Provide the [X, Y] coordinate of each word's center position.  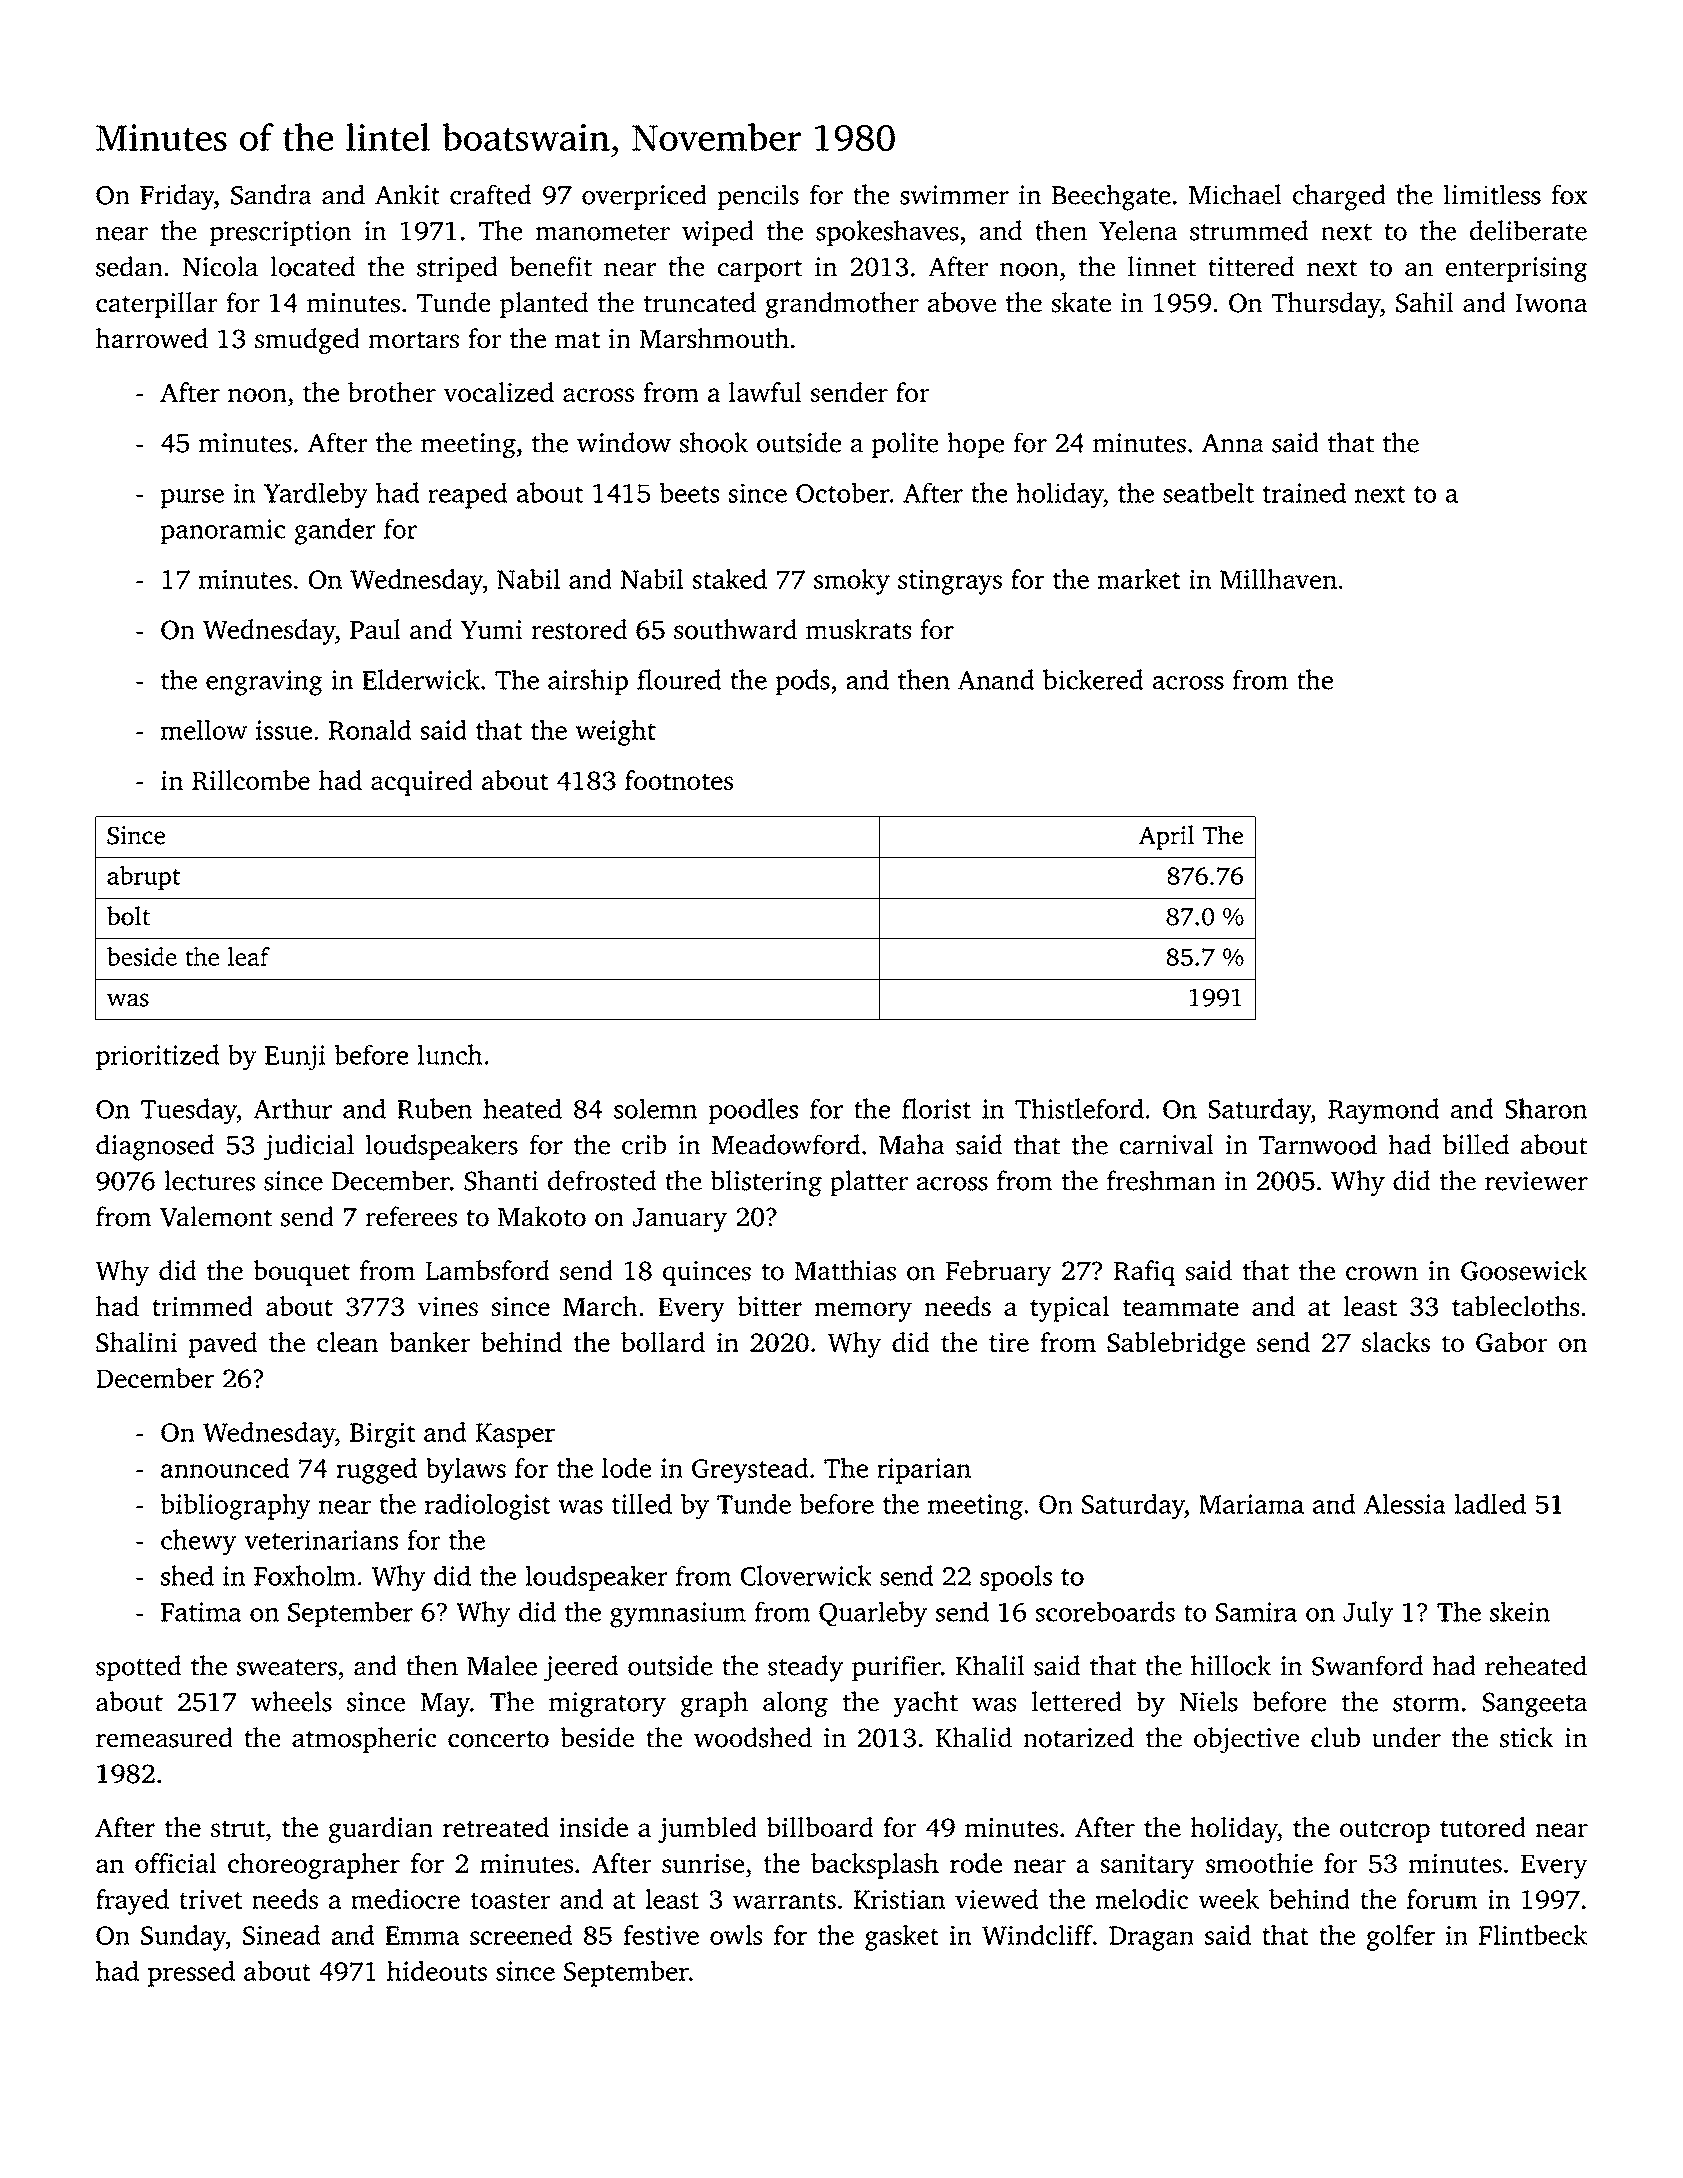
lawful [765, 392]
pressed [191, 1974]
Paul [375, 629]
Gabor [1511, 1342]
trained [1304, 492]
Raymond [1383, 1111]
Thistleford [1079, 1108]
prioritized [158, 1057]
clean [347, 1342]
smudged [307, 341]
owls [736, 1935]
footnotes [679, 780]
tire [1009, 1342]
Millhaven [1278, 579]
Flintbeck [1533, 1935]
